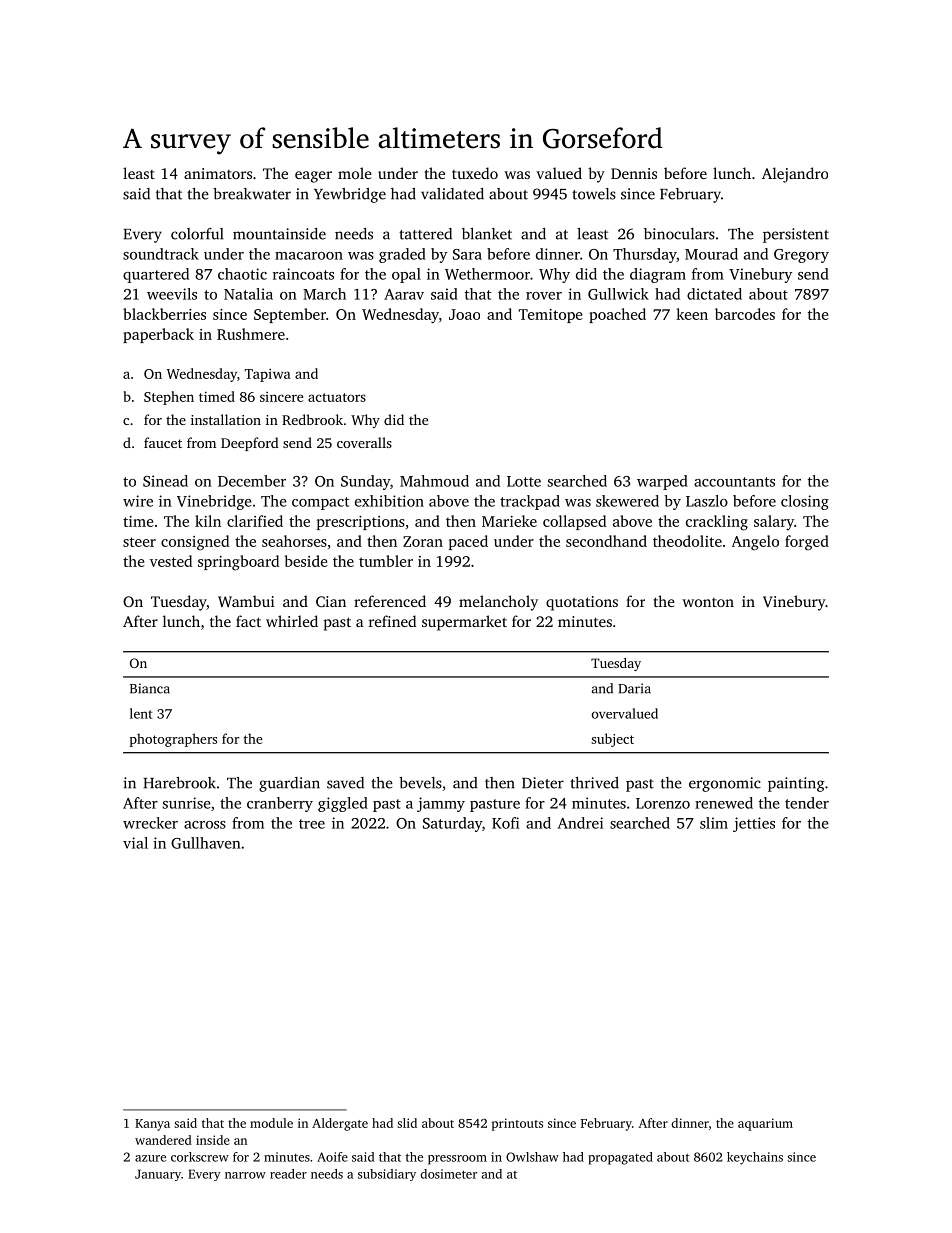 This document has height=1233, width=952. I want to click on barcodes, so click(745, 314).
